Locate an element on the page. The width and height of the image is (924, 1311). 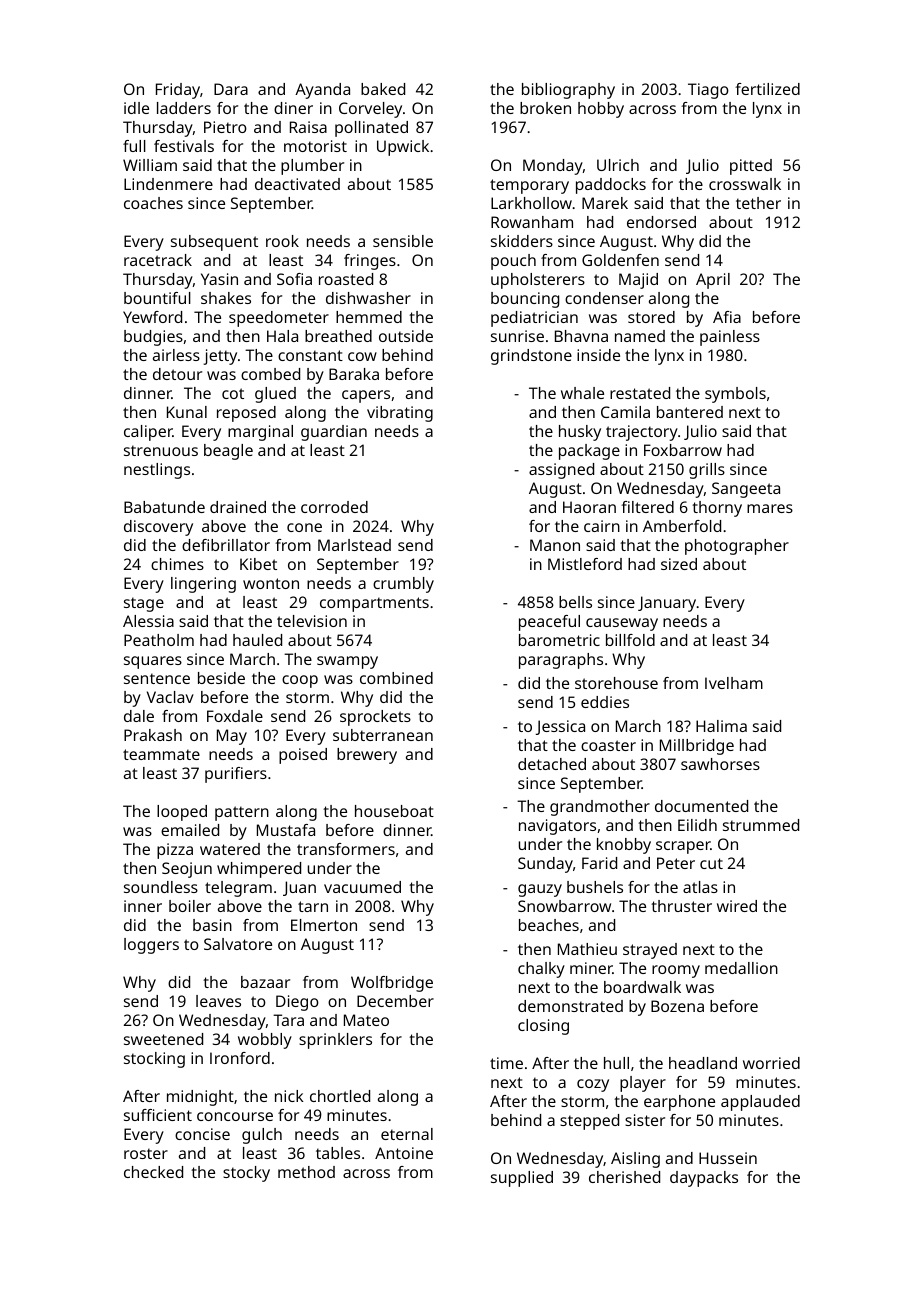
stocky is located at coordinates (246, 1174).
